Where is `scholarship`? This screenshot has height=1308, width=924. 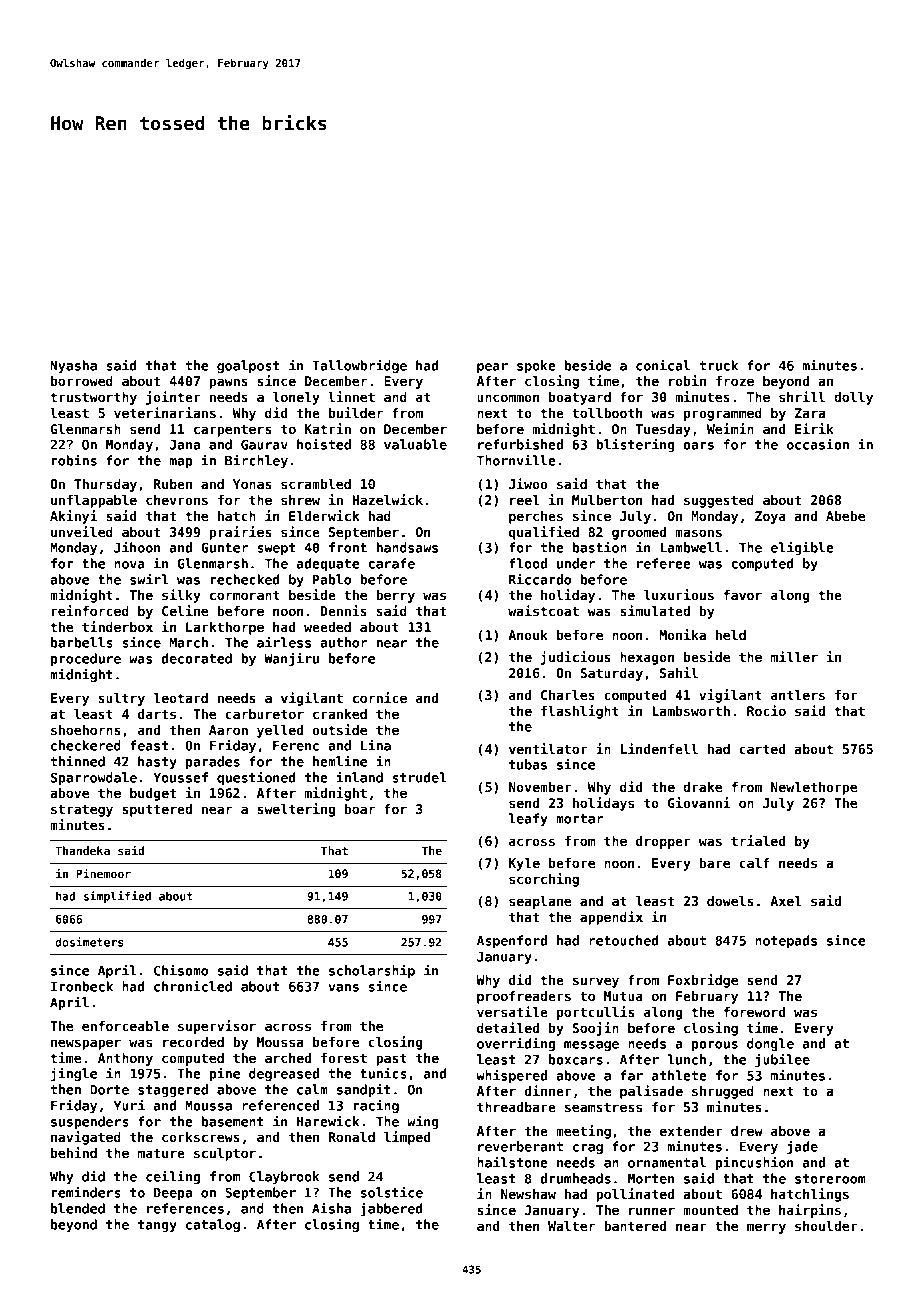
scholarship is located at coordinates (372, 971).
